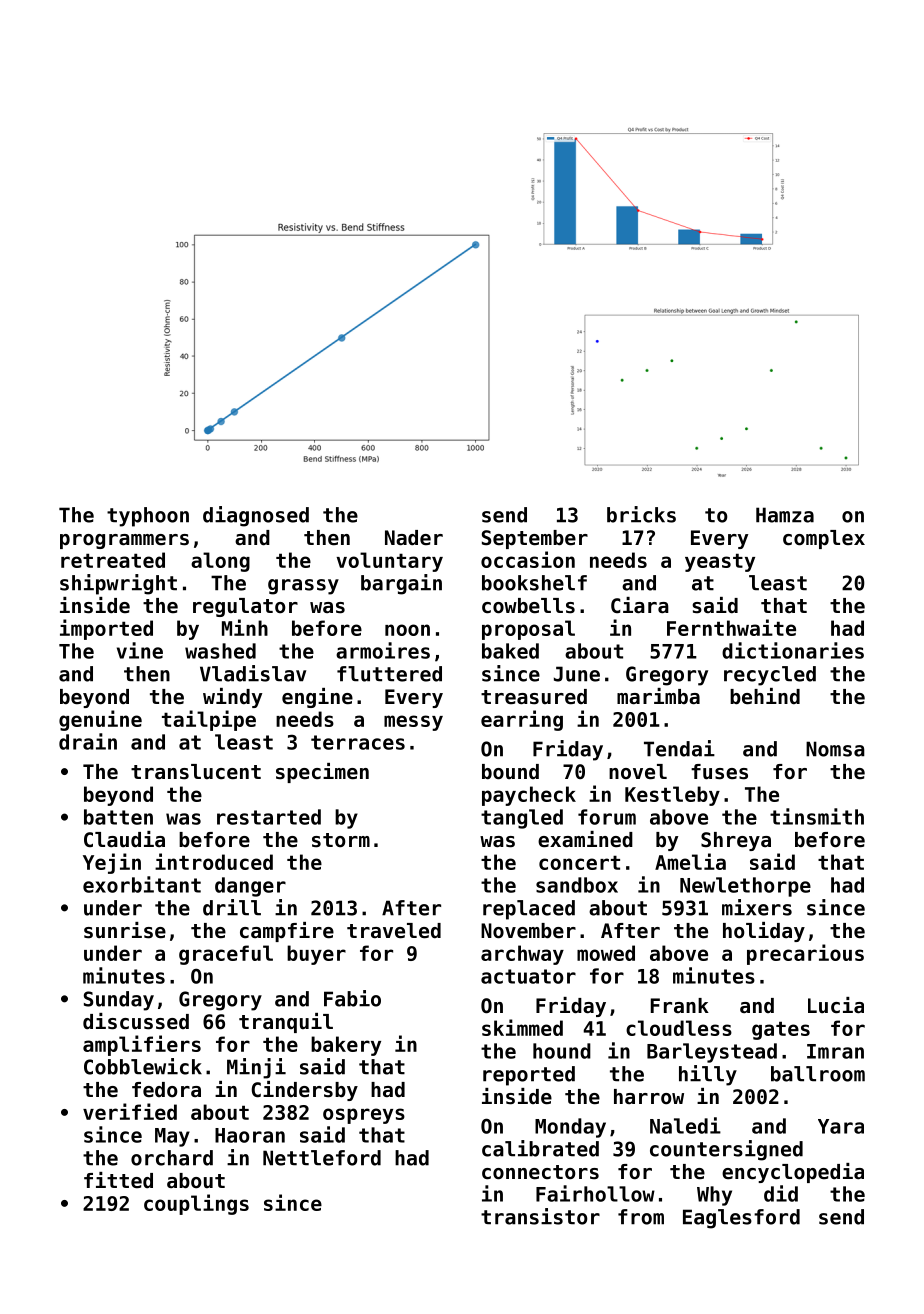 The height and width of the image is (1314, 924). Describe the element at coordinates (414, 537) in the image. I see `Nader` at that location.
